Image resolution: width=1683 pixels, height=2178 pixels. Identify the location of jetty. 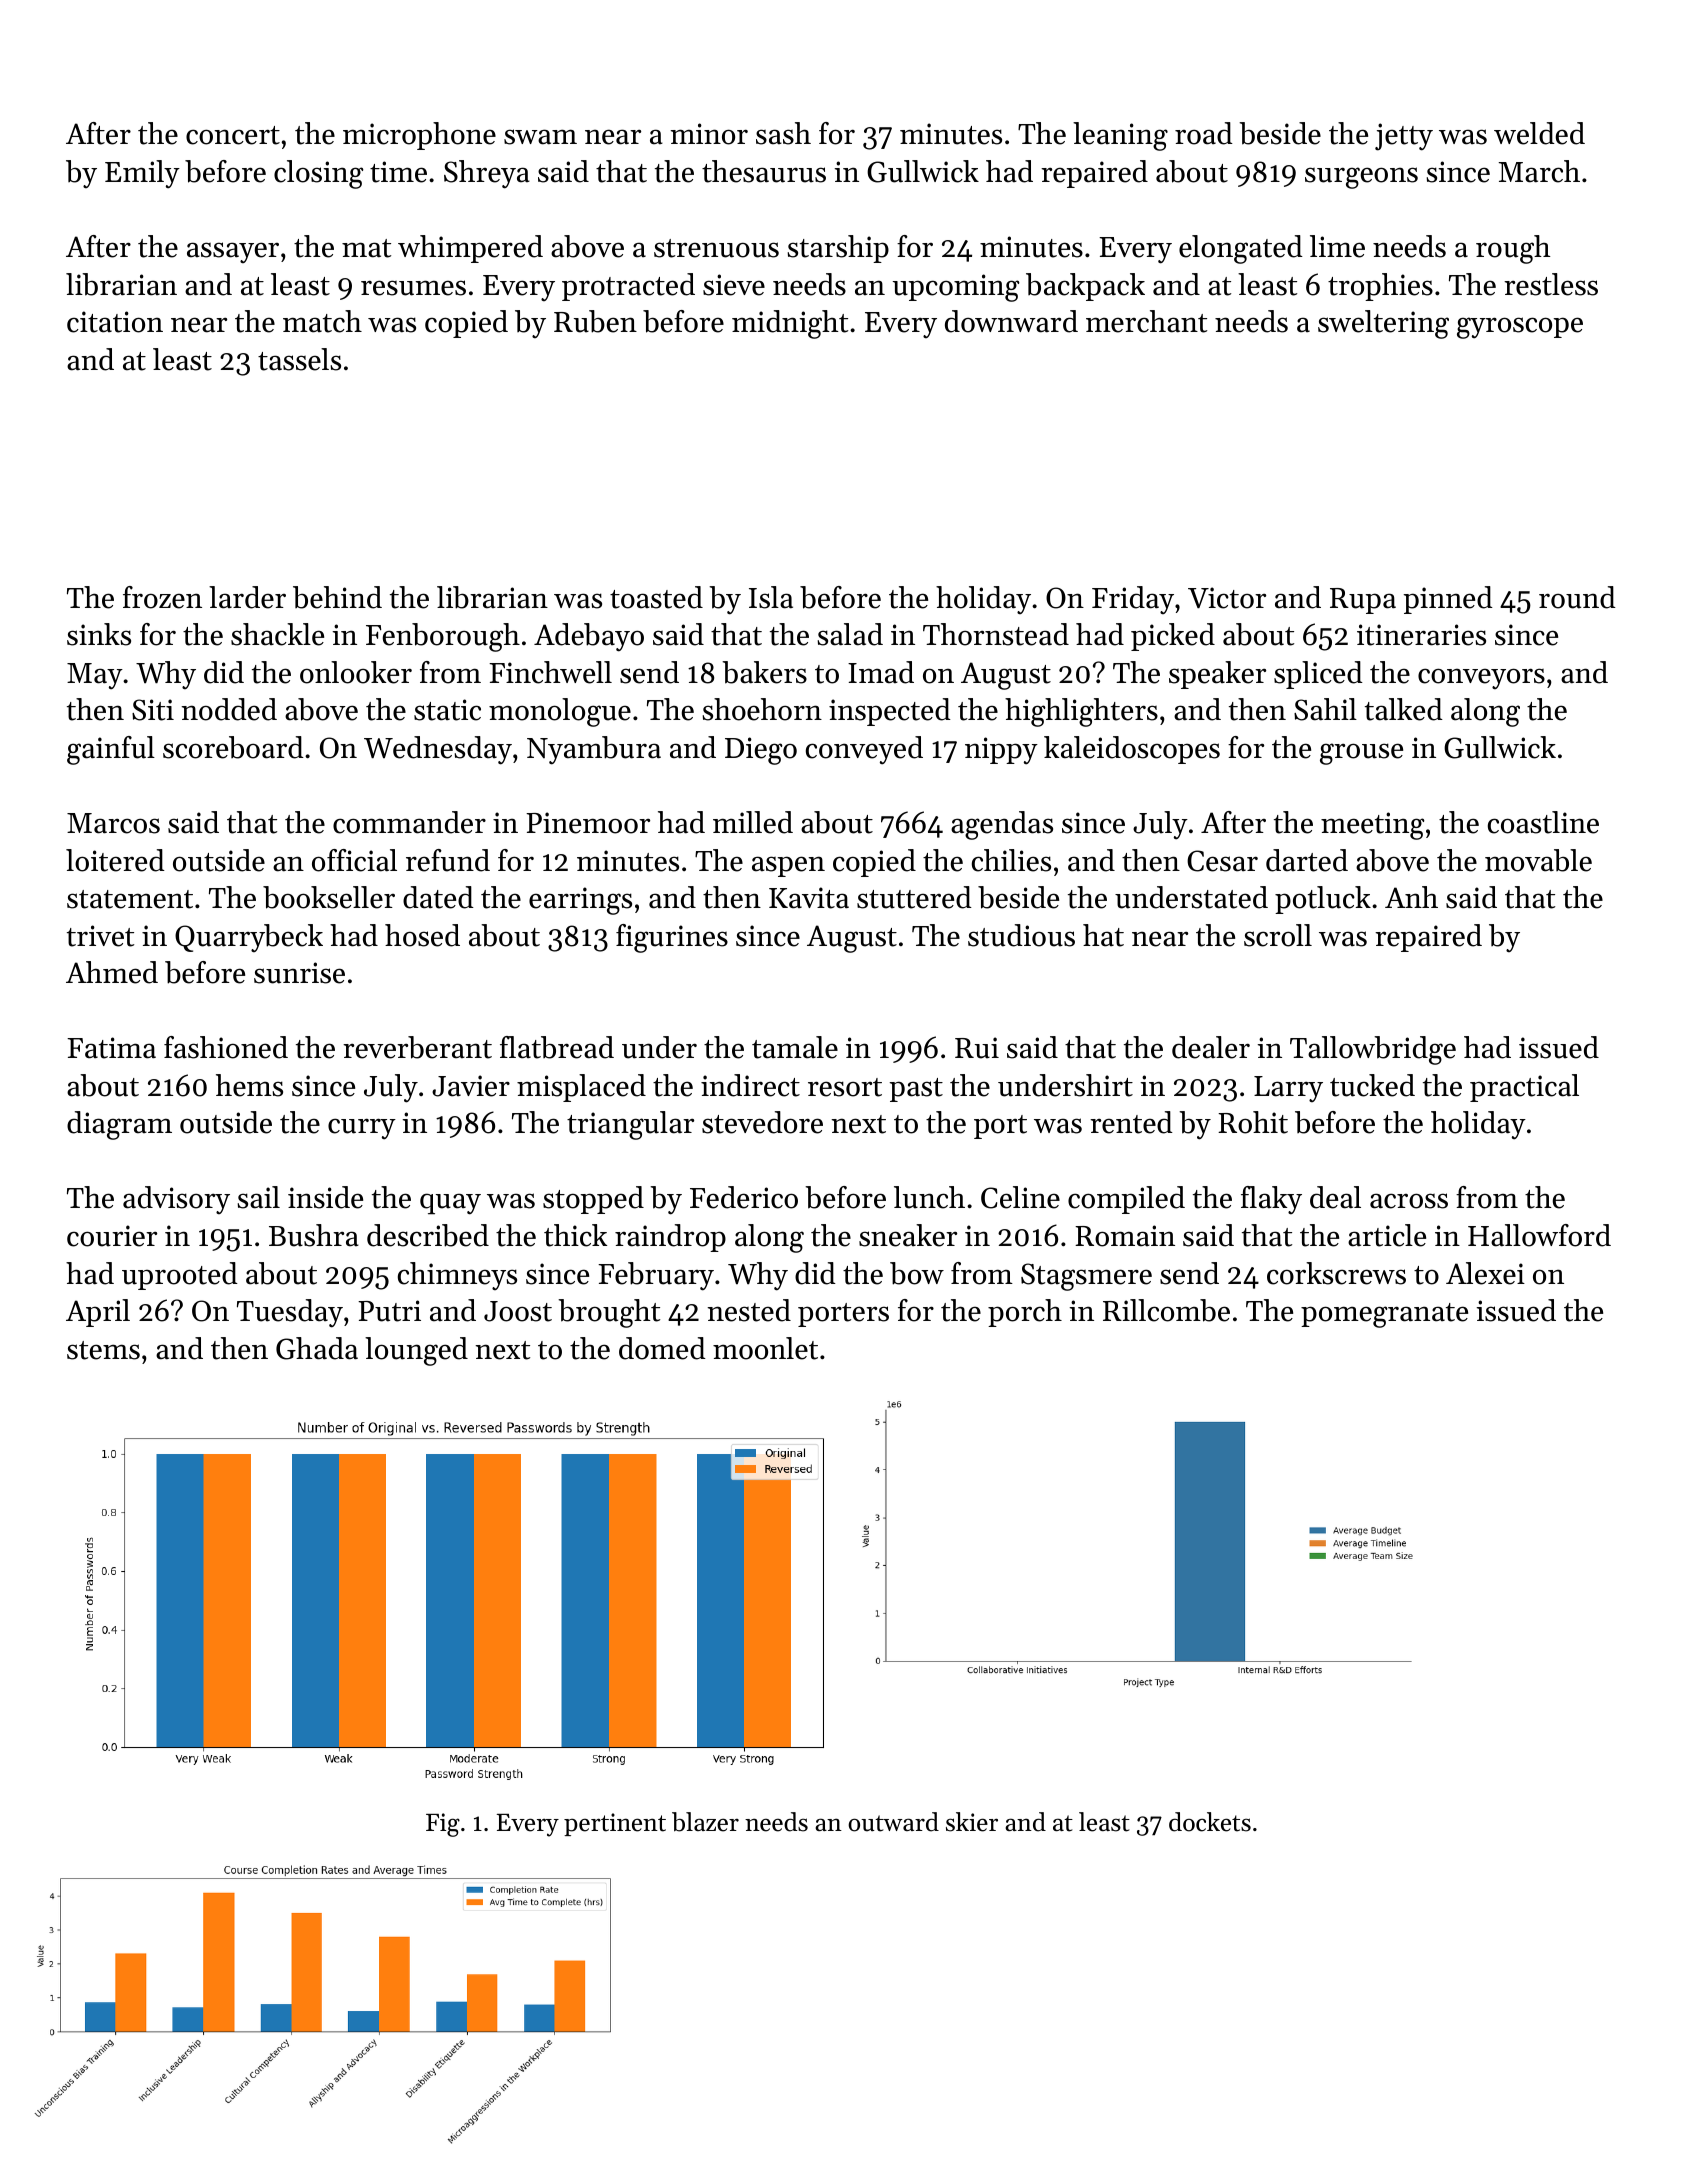
(1404, 137).
